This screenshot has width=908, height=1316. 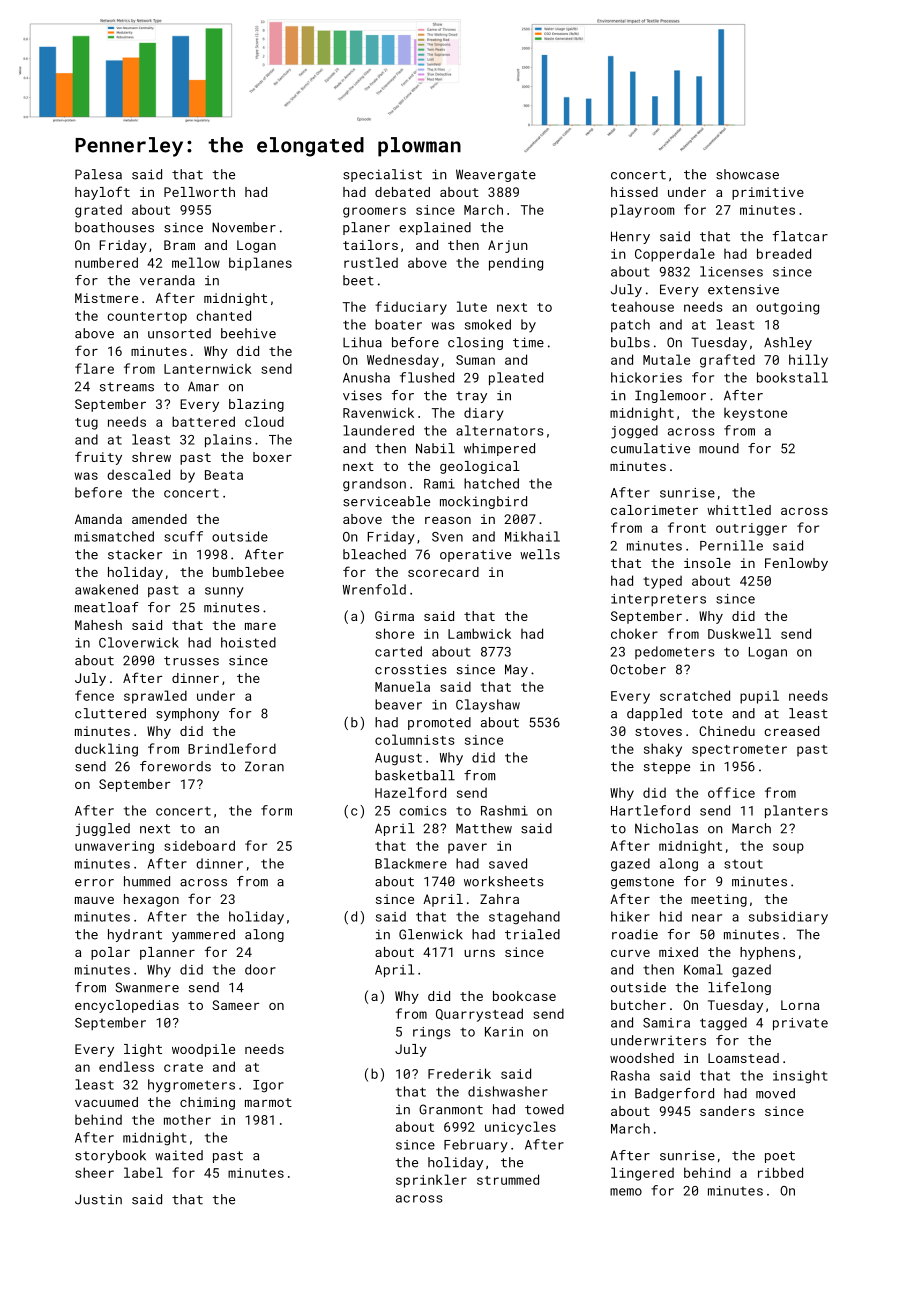 What do you see at coordinates (98, 174) in the screenshot?
I see `Palesa` at bounding box center [98, 174].
